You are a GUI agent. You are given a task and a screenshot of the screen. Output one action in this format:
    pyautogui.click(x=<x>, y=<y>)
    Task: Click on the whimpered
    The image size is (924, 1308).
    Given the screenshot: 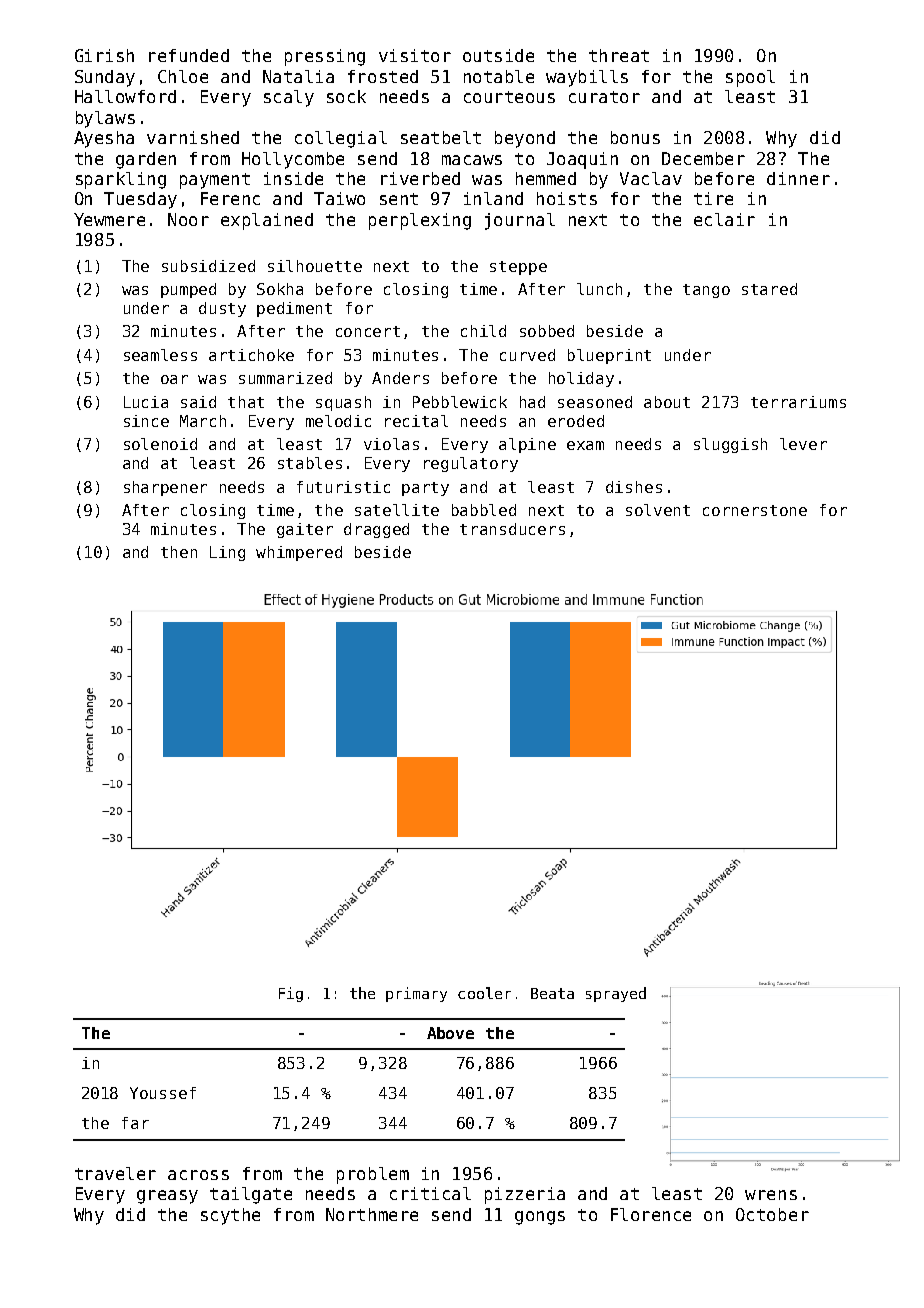 What is the action you would take?
    pyautogui.click(x=299, y=553)
